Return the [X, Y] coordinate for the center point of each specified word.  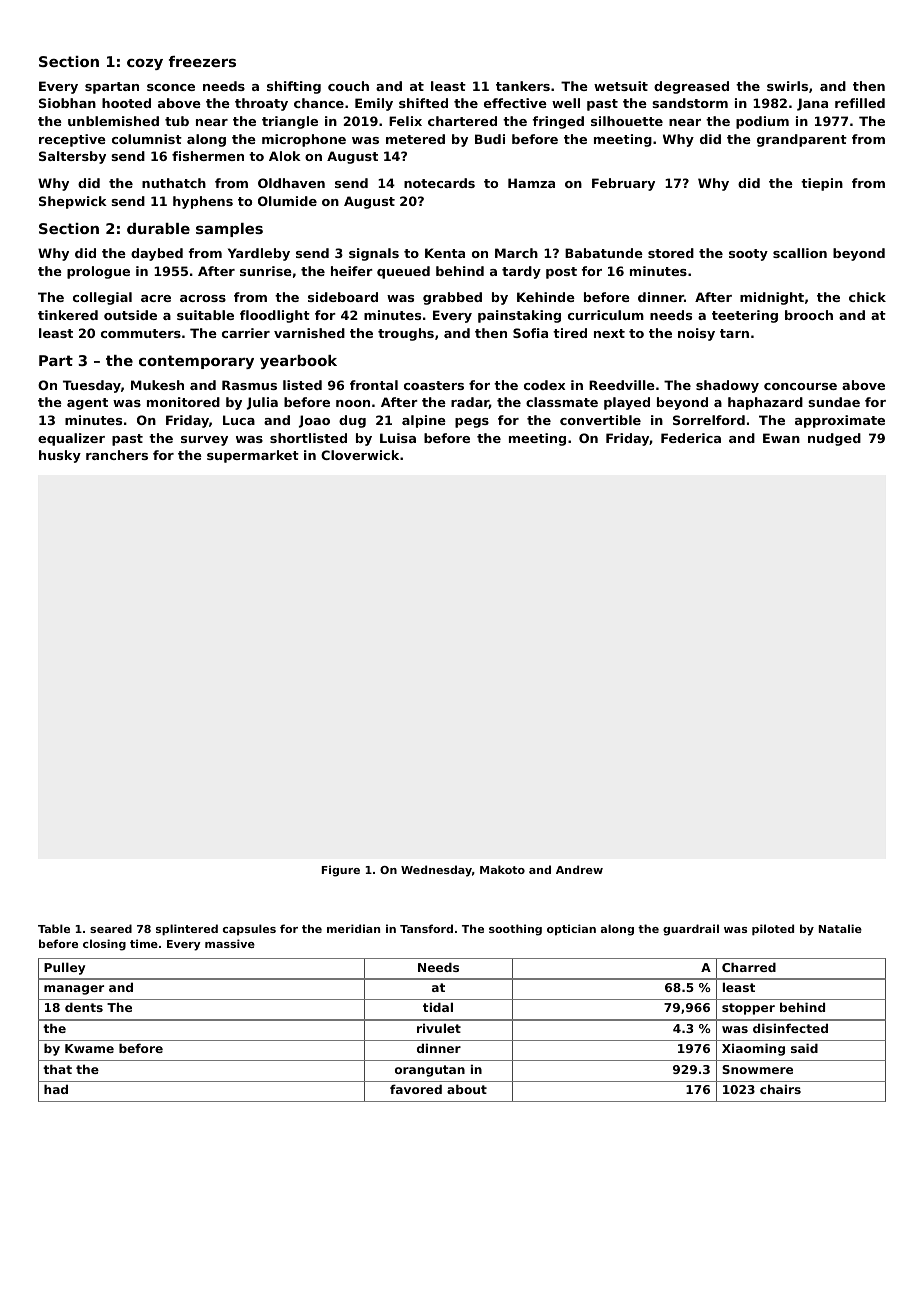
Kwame [89, 1048]
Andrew [579, 869]
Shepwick [73, 202]
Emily [374, 104]
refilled [860, 103]
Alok [285, 156]
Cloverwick [360, 455]
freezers [202, 61]
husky [60, 456]
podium [762, 122]
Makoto [502, 869]
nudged [834, 439]
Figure [341, 871]
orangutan [430, 1071]
